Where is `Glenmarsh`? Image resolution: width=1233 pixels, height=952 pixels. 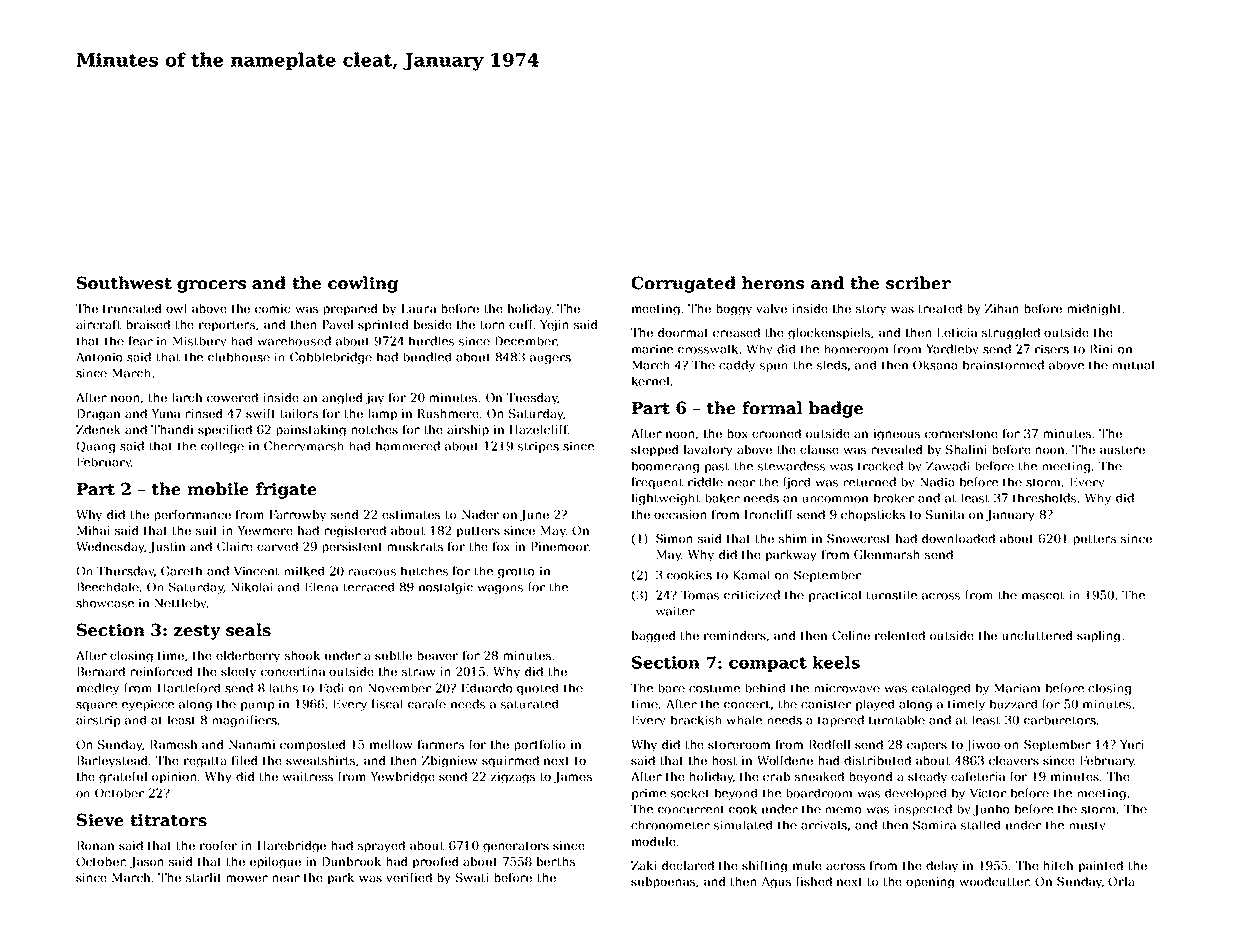 Glenmarsh is located at coordinates (887, 554).
